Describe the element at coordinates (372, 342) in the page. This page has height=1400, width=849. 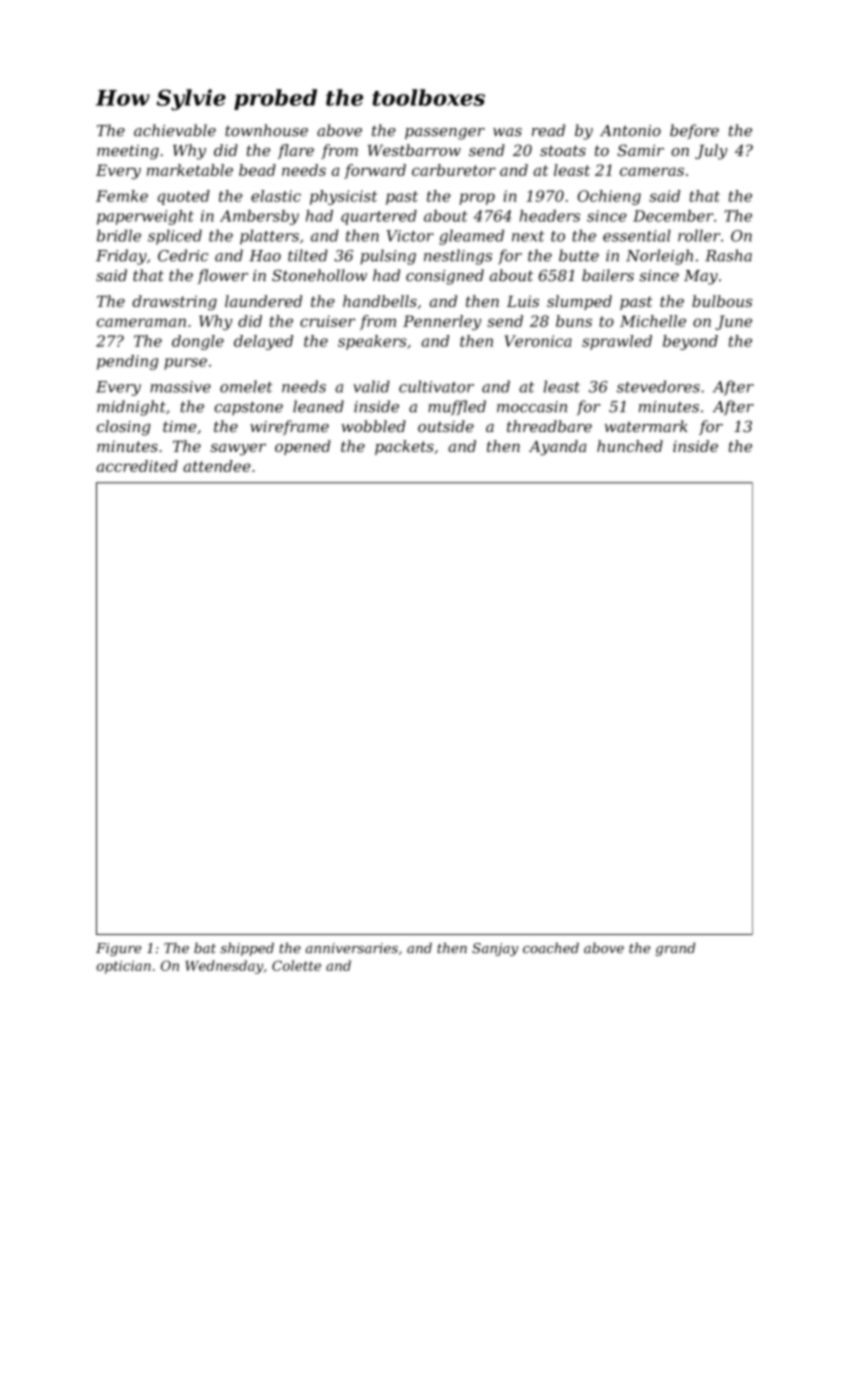
I see `speakers` at that location.
